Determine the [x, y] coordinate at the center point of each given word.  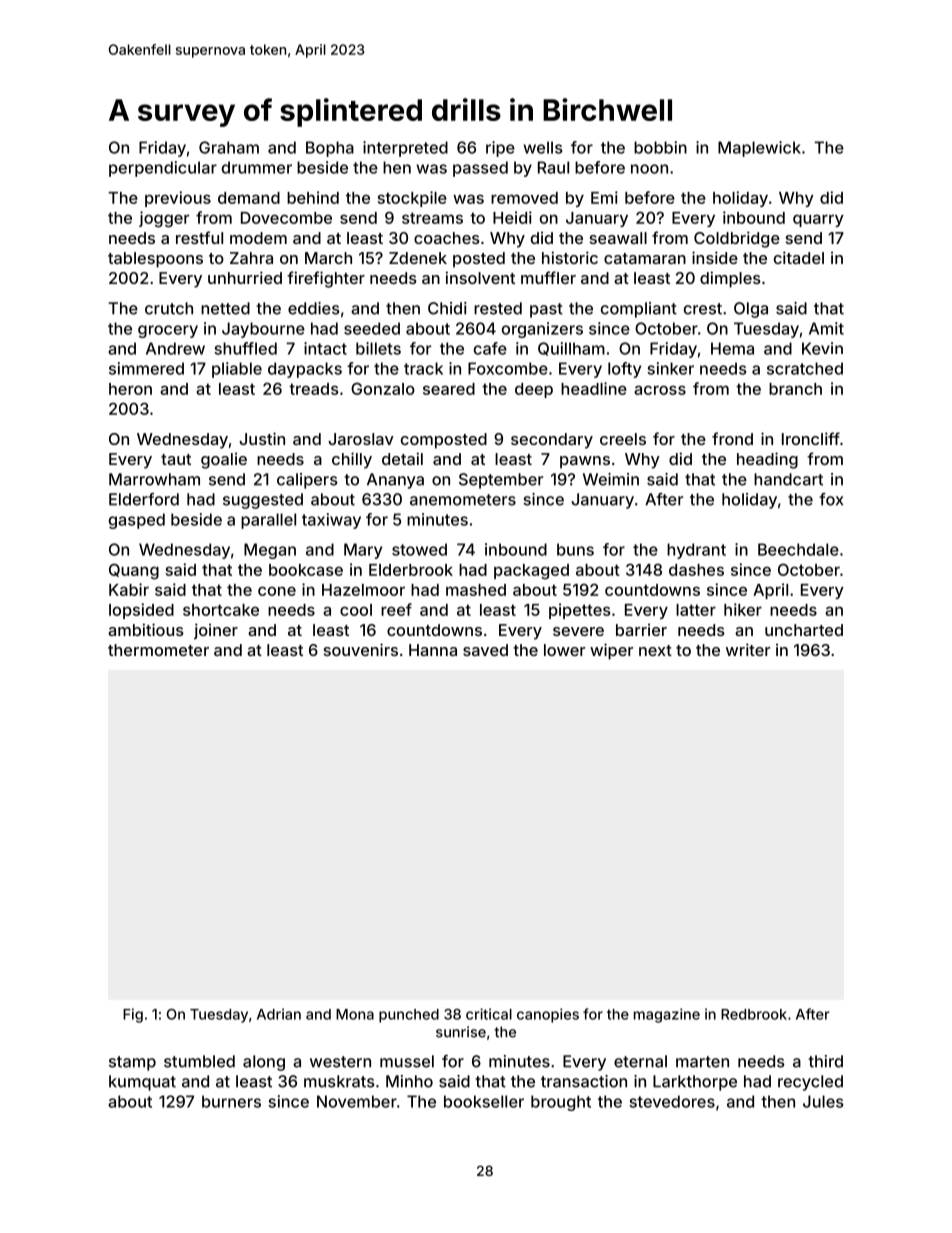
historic [570, 257]
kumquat [142, 1083]
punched [409, 1016]
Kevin [822, 348]
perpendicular [163, 169]
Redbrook [754, 1014]
